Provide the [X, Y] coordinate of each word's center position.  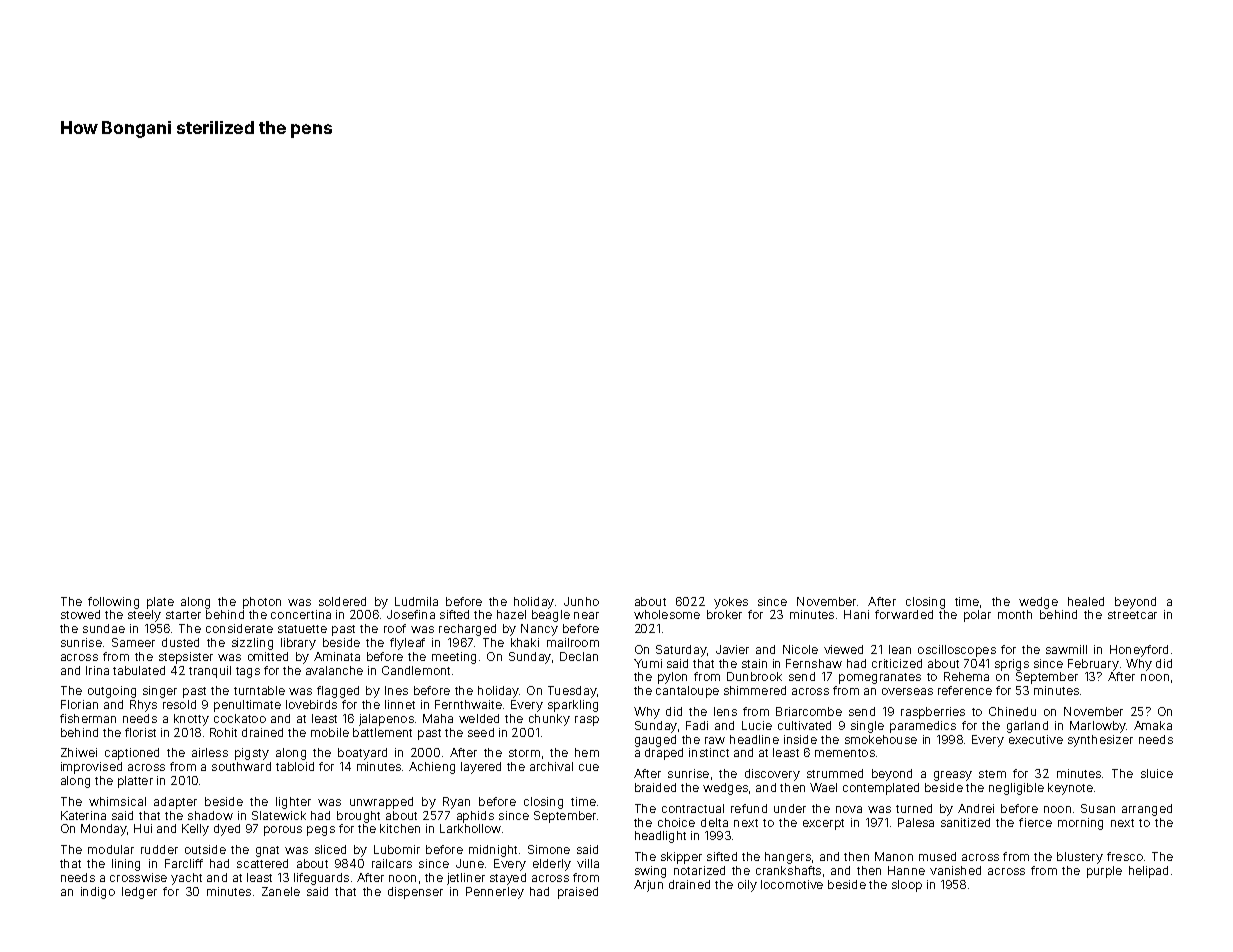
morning [1080, 824]
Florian [79, 704]
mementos [845, 753]
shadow [210, 815]
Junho [581, 601]
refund [749, 808]
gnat [267, 851]
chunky [549, 720]
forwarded [904, 614]
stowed [80, 614]
